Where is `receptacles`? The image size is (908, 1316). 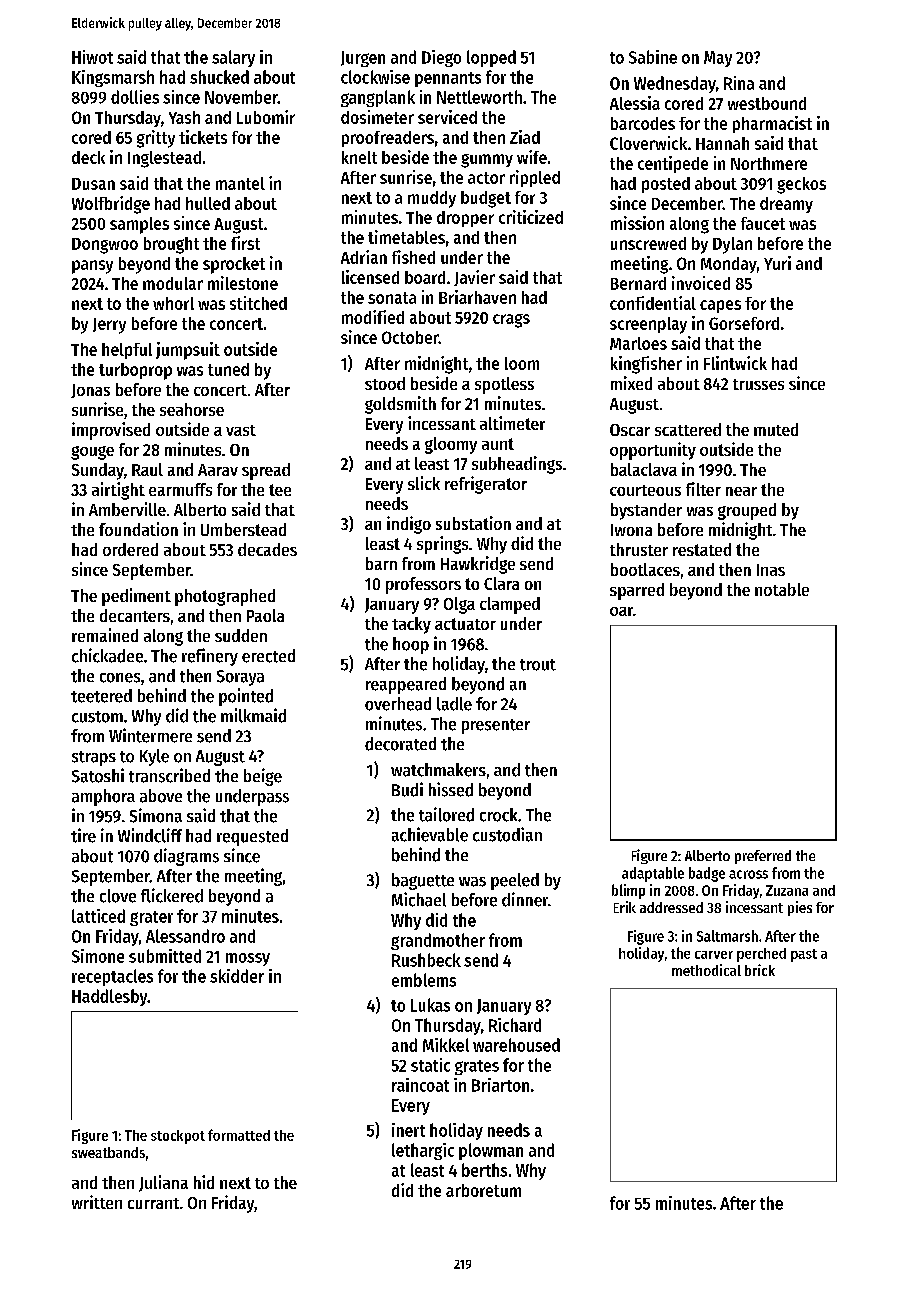
receptacles is located at coordinates (112, 977).
